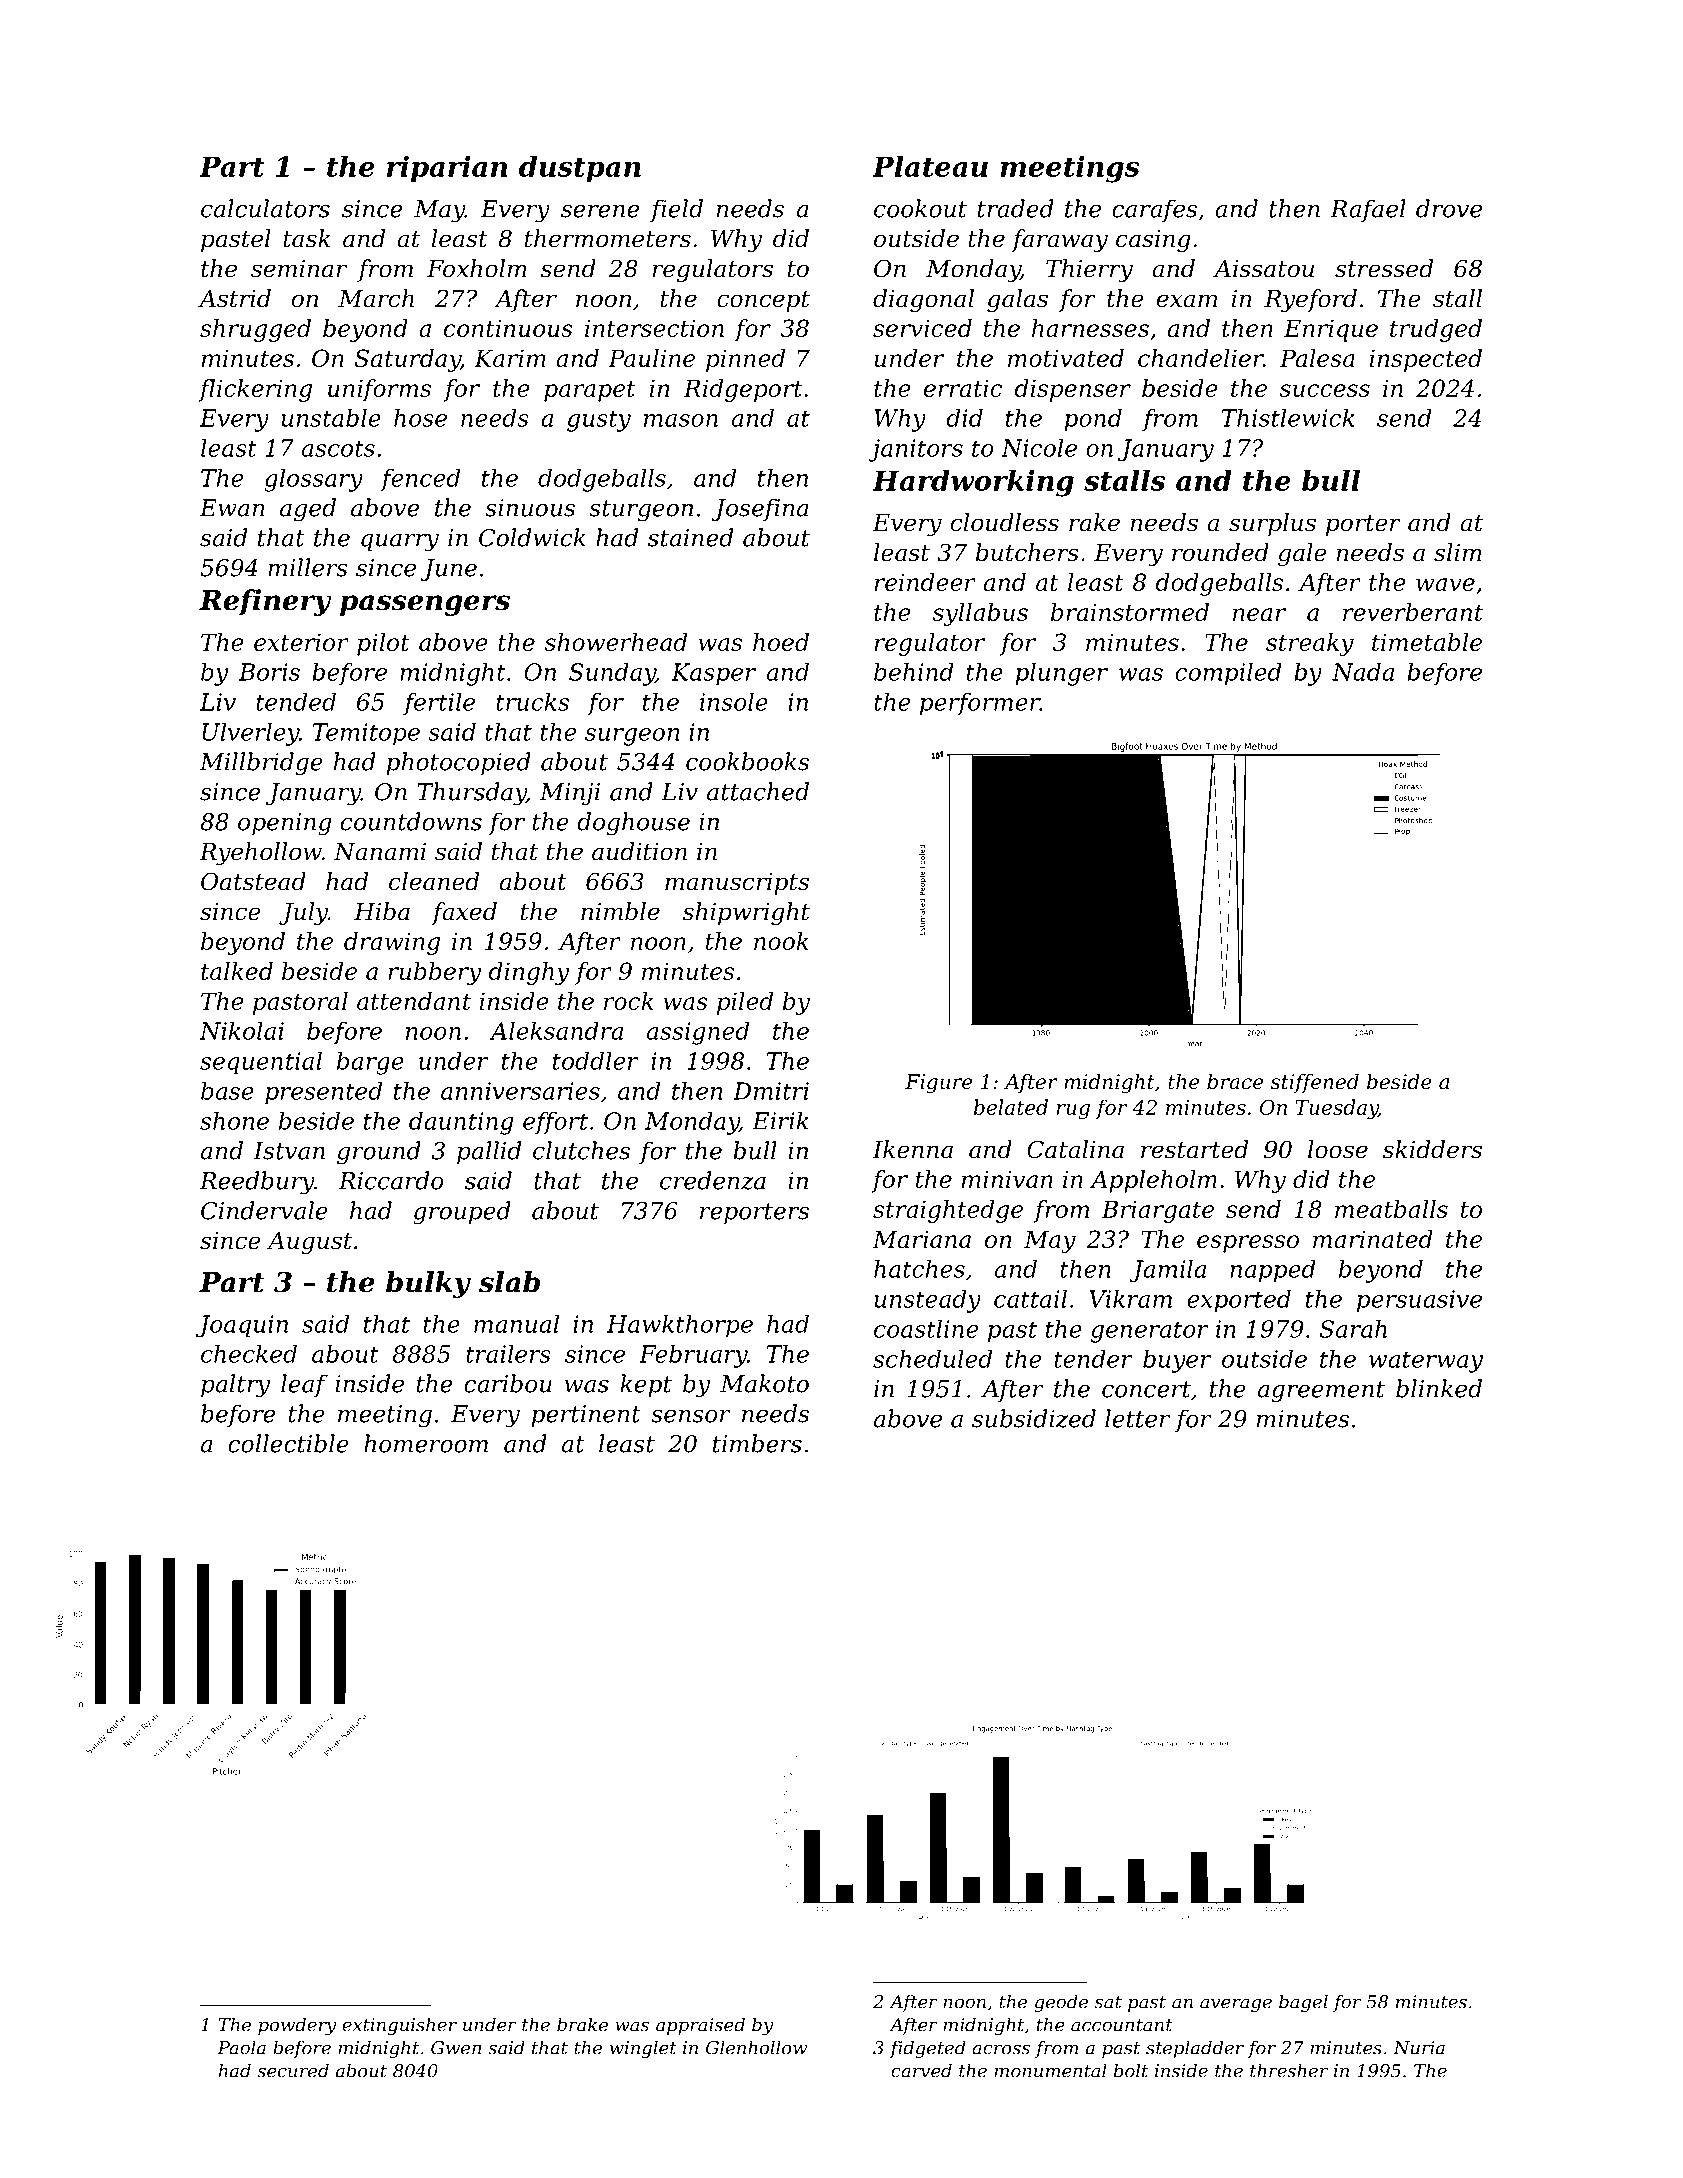 This image has height=2178, width=1683. I want to click on assigned, so click(698, 1033).
